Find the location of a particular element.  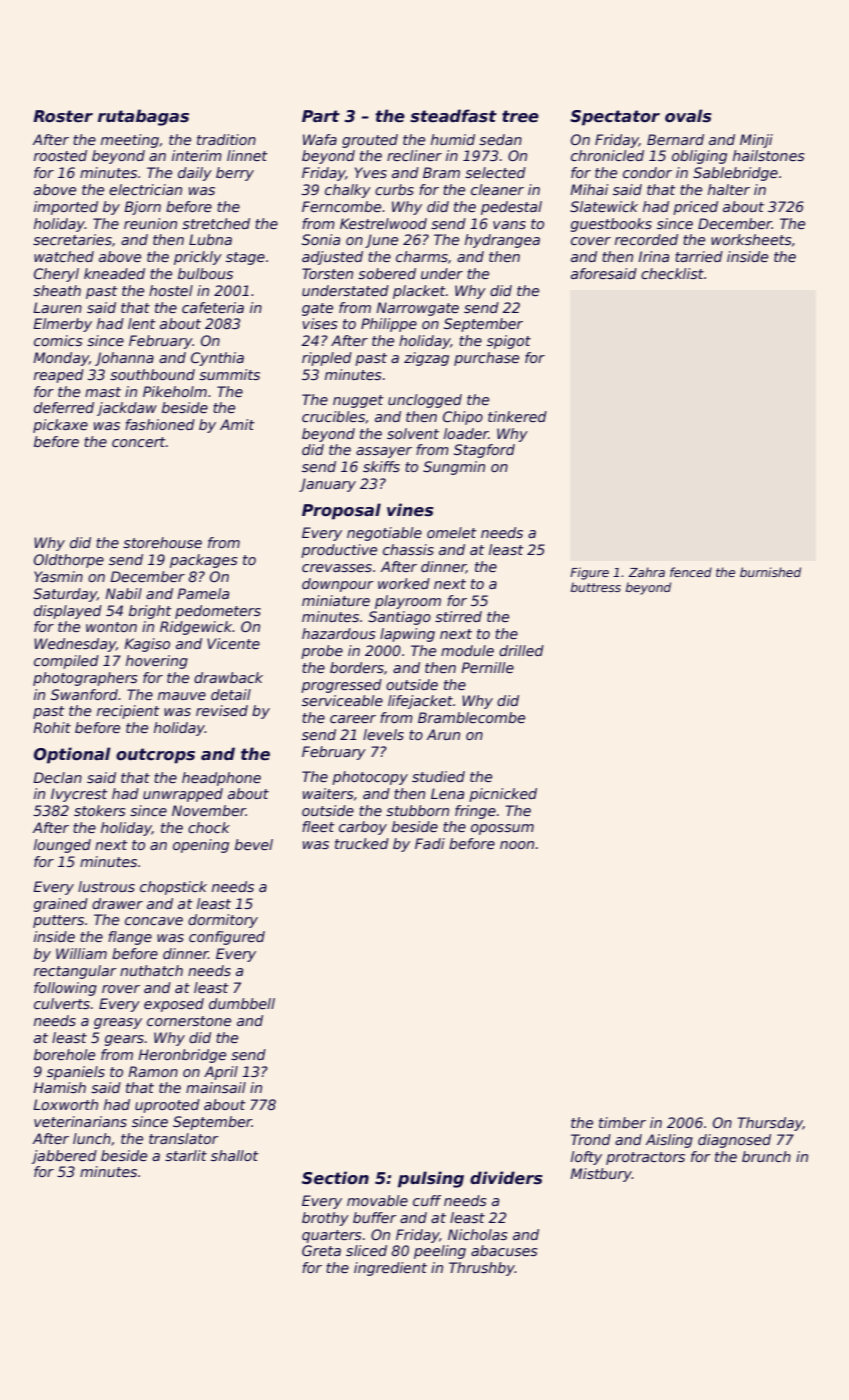

cafeteria is located at coordinates (213, 307).
